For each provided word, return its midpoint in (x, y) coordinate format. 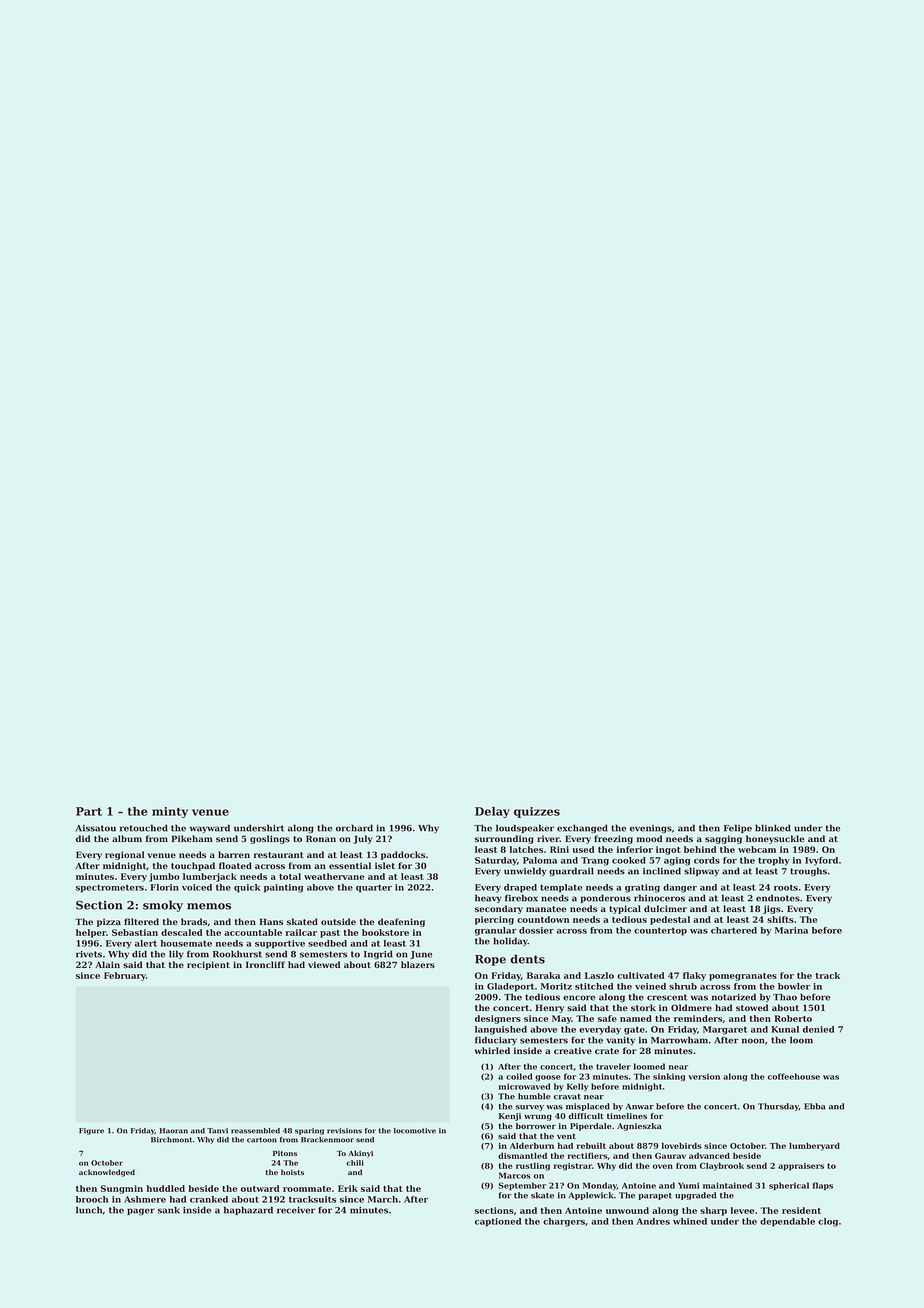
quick (247, 888)
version (704, 1076)
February (125, 976)
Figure (91, 1131)
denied (818, 1029)
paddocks (403, 855)
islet (385, 865)
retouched (144, 828)
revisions (344, 1131)
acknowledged (107, 1173)
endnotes (778, 898)
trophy (774, 861)
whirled (492, 1050)
